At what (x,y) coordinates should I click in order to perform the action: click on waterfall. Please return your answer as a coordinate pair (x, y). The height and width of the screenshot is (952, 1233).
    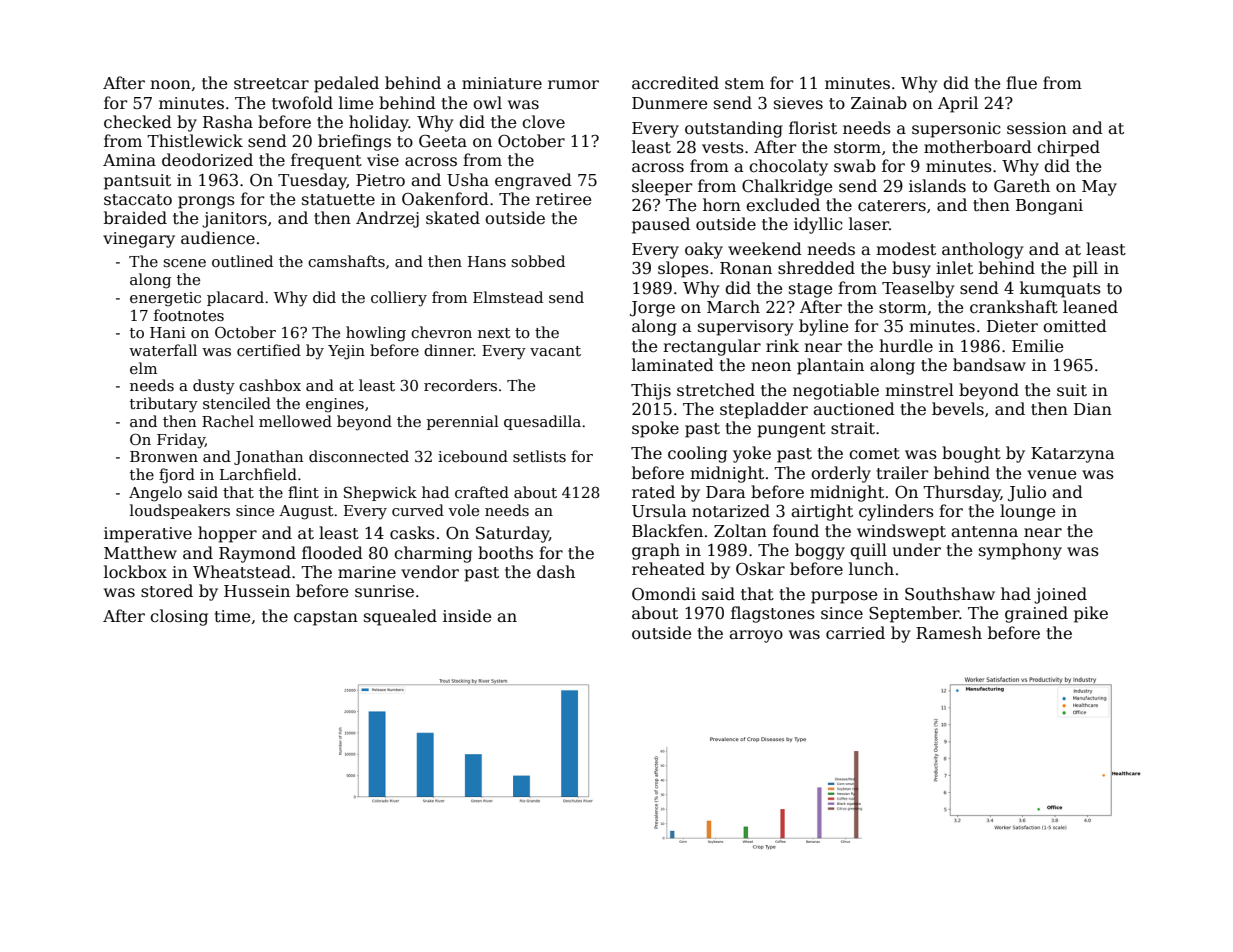
    Looking at the image, I should click on (163, 350).
